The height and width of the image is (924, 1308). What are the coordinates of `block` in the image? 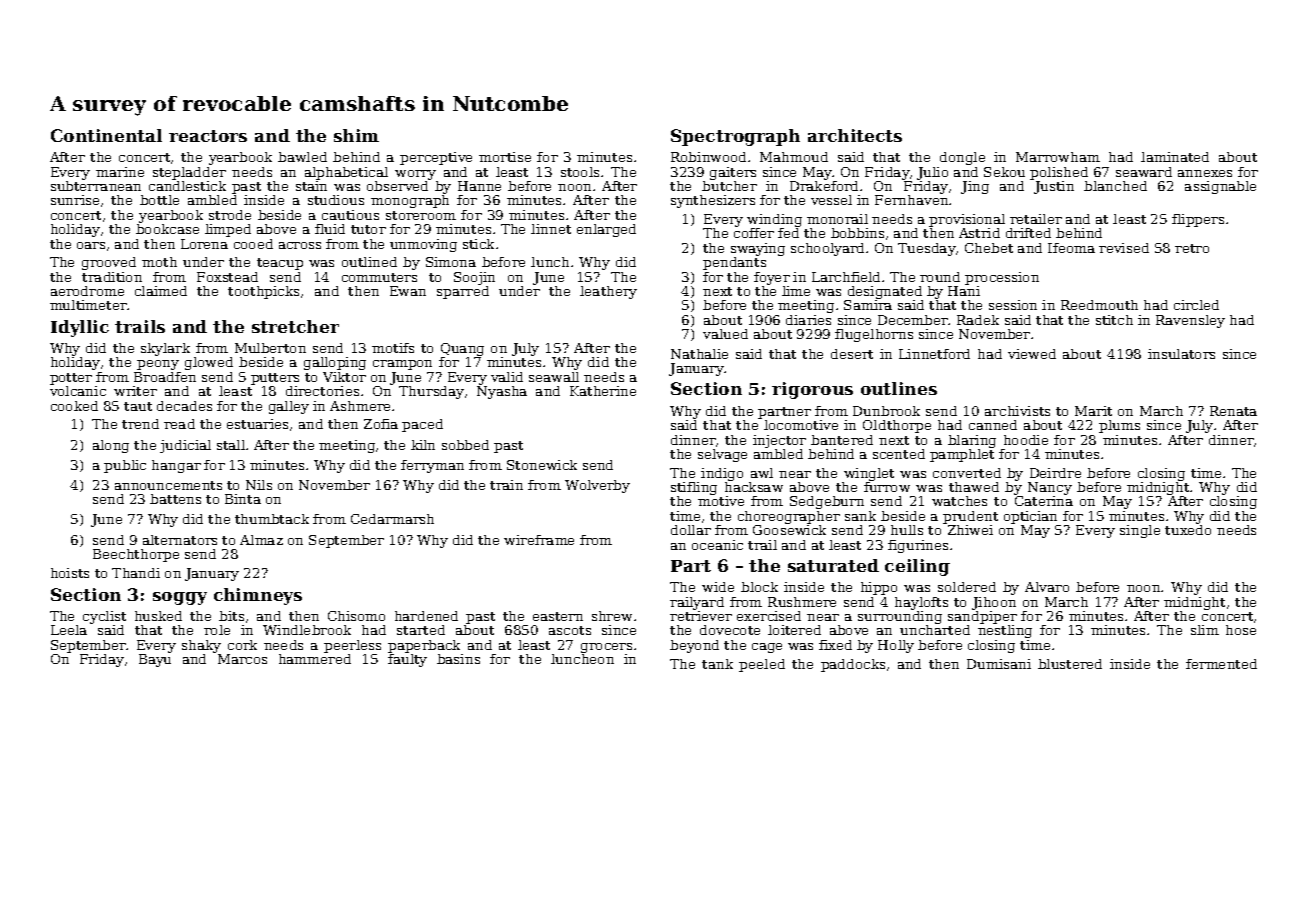 It's located at (759, 587).
